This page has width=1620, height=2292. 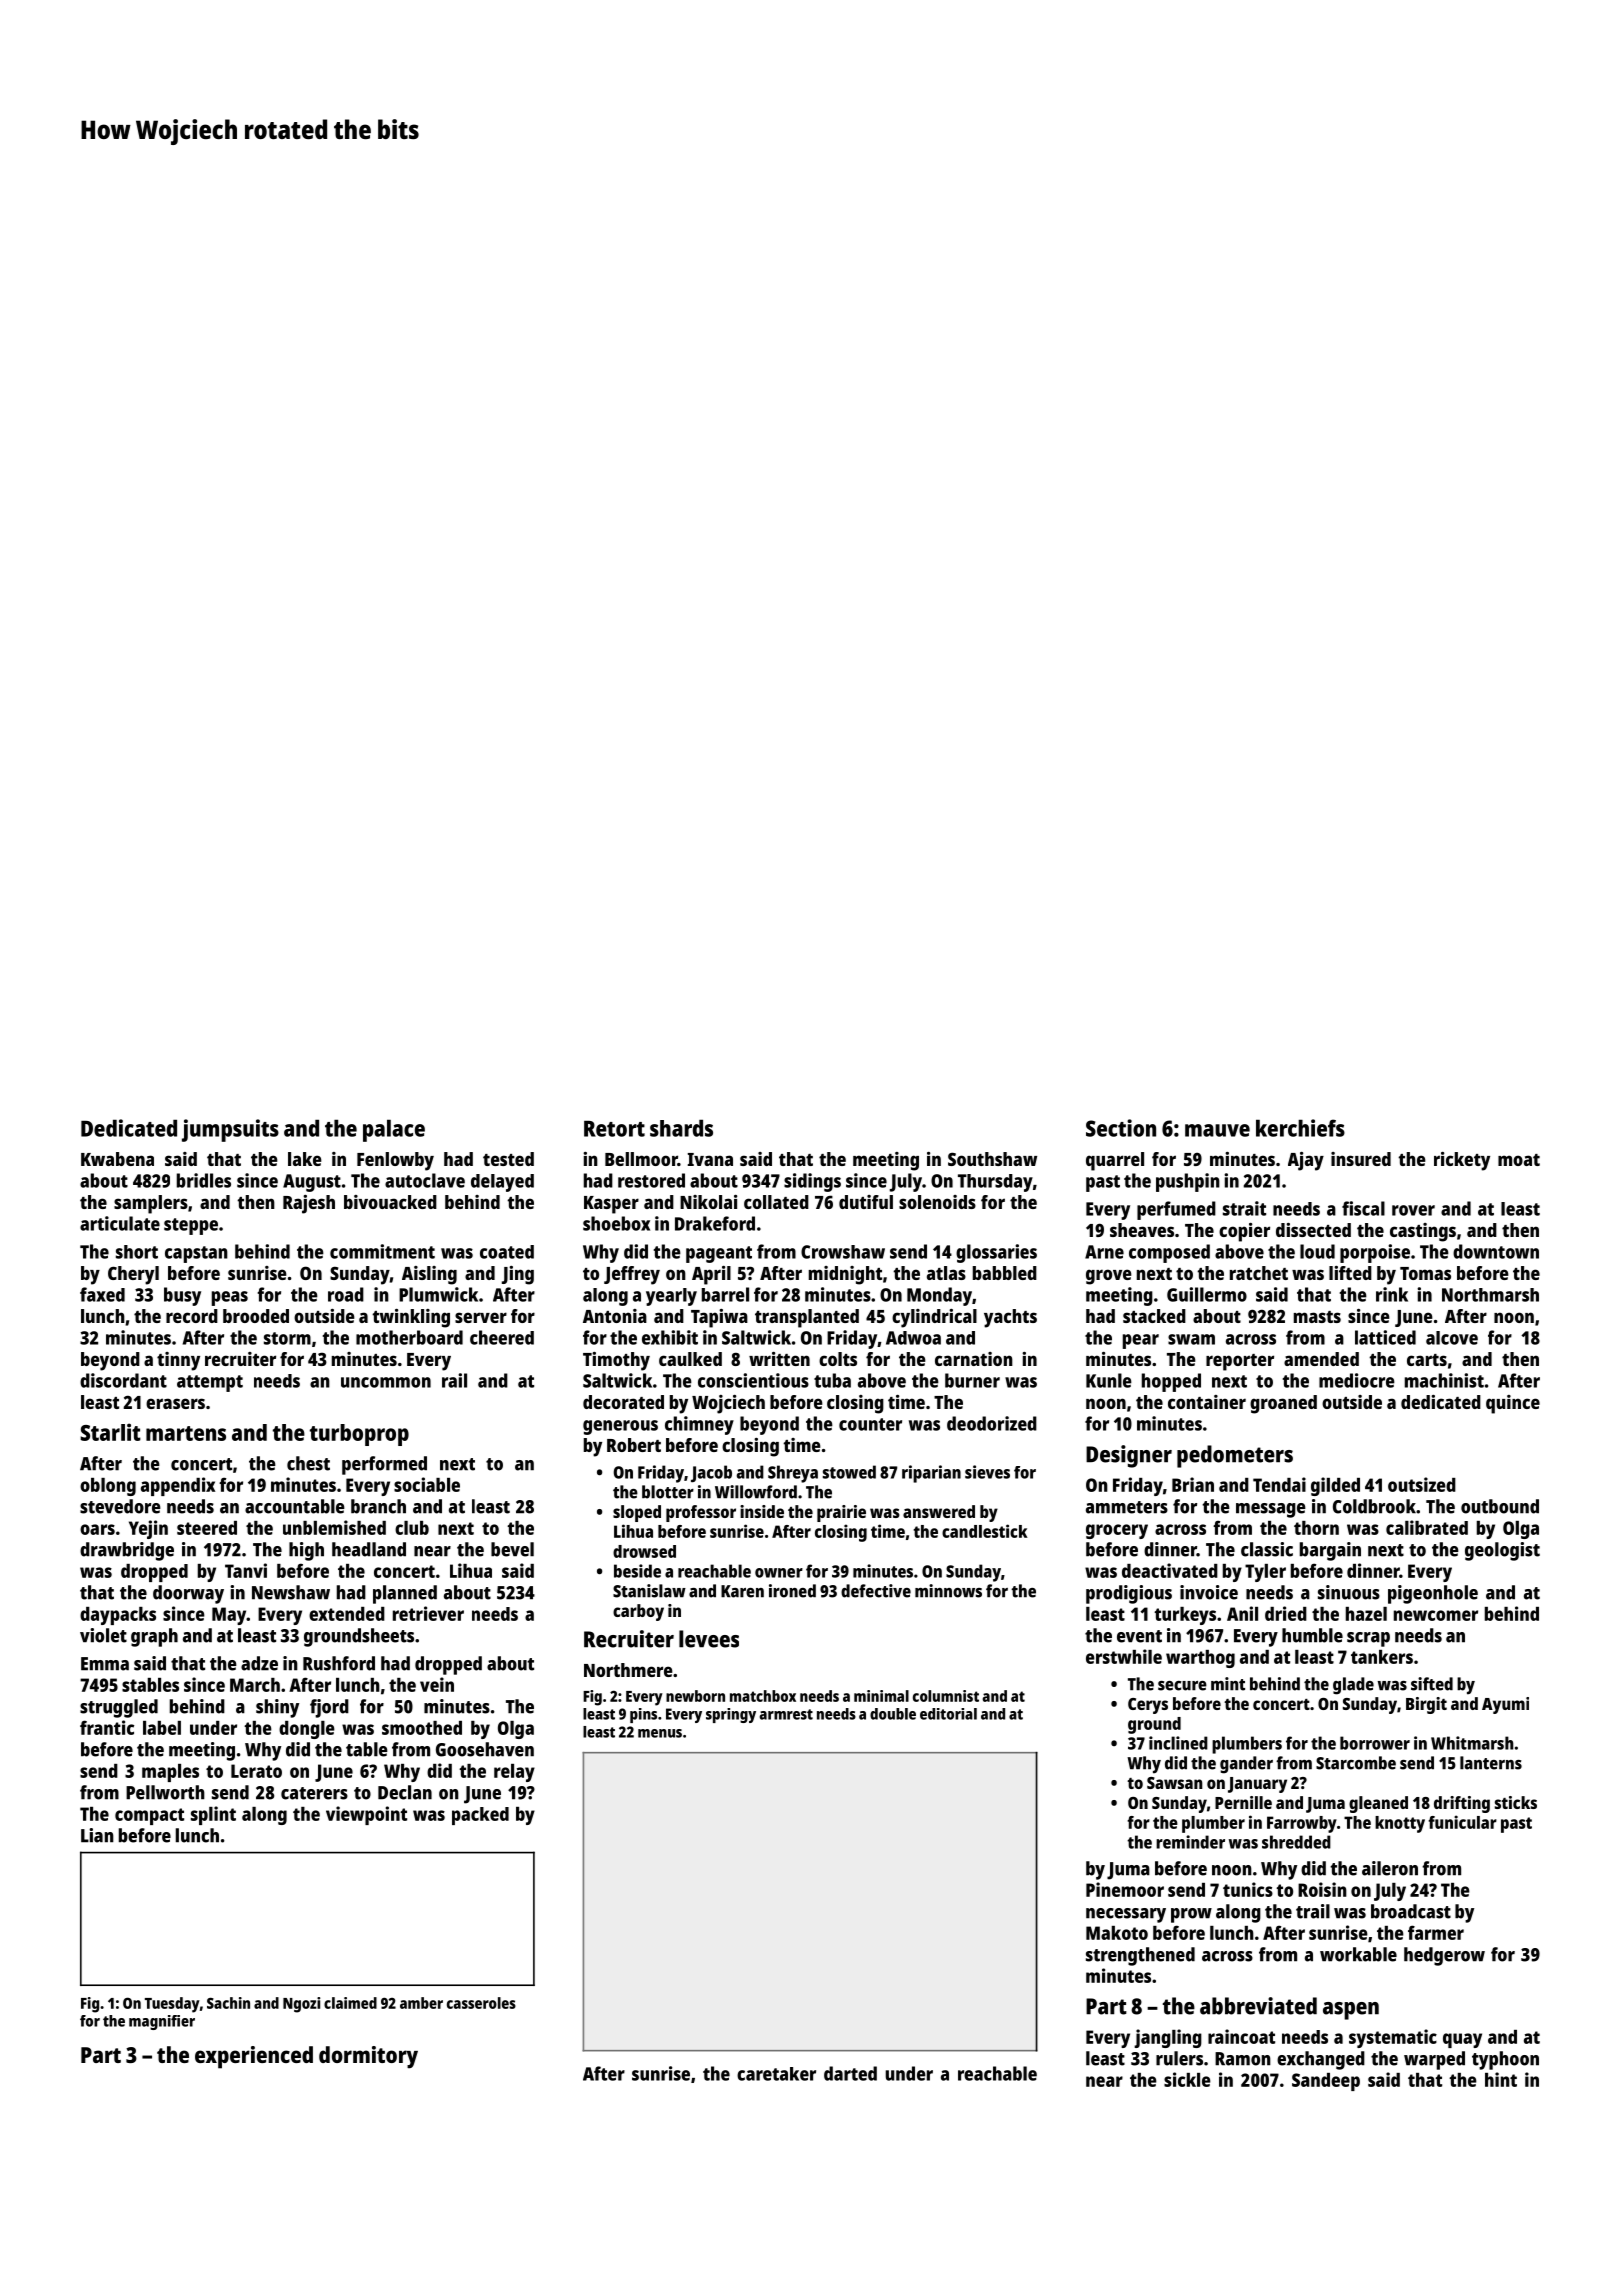 What do you see at coordinates (996, 1253) in the page?
I see `glossaries` at bounding box center [996, 1253].
